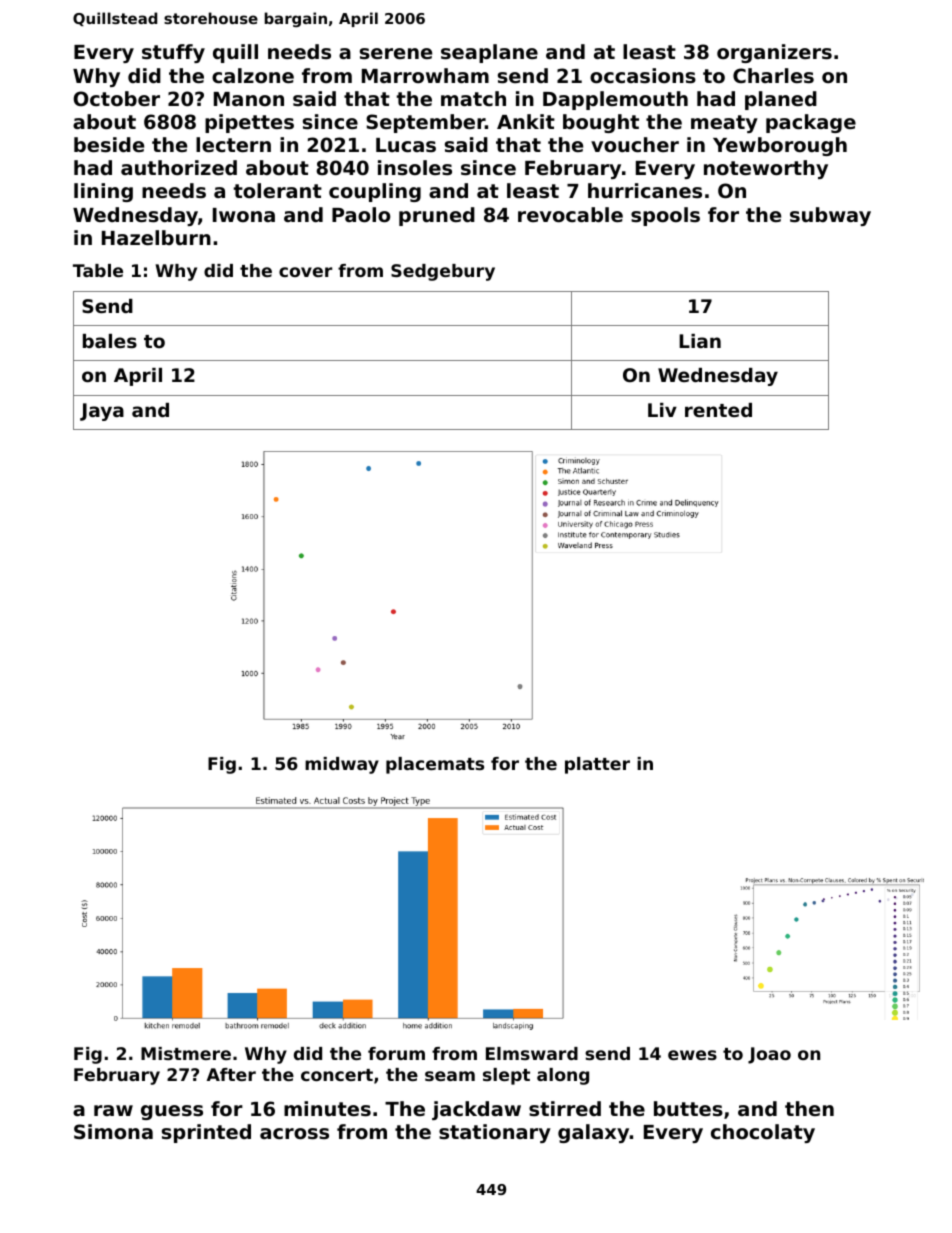 The height and width of the screenshot is (1233, 952). What do you see at coordinates (662, 410) in the screenshot?
I see `Liv` at bounding box center [662, 410].
